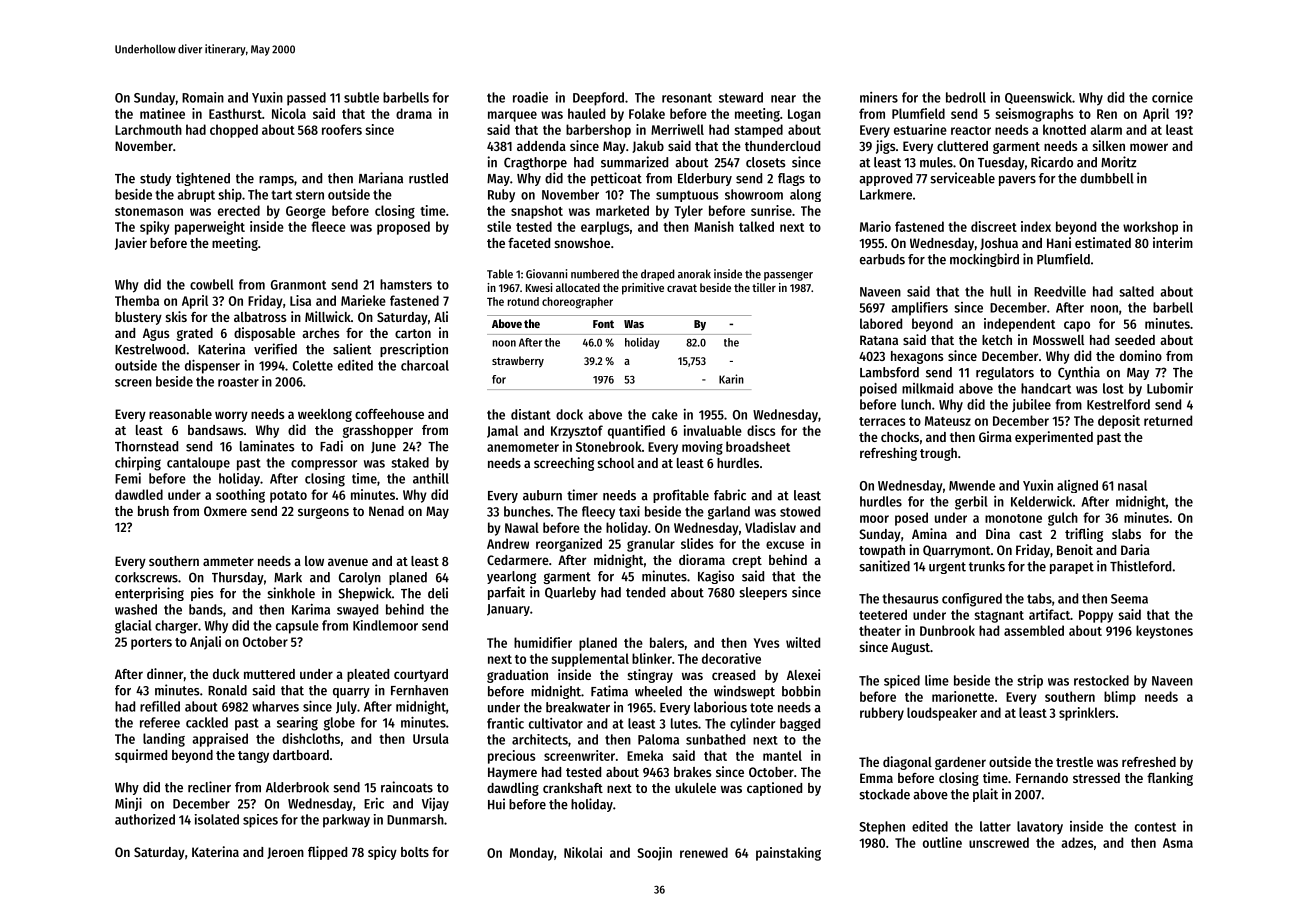 The width and height of the screenshot is (1308, 924). What do you see at coordinates (947, 630) in the screenshot?
I see `Dunbrook` at bounding box center [947, 630].
